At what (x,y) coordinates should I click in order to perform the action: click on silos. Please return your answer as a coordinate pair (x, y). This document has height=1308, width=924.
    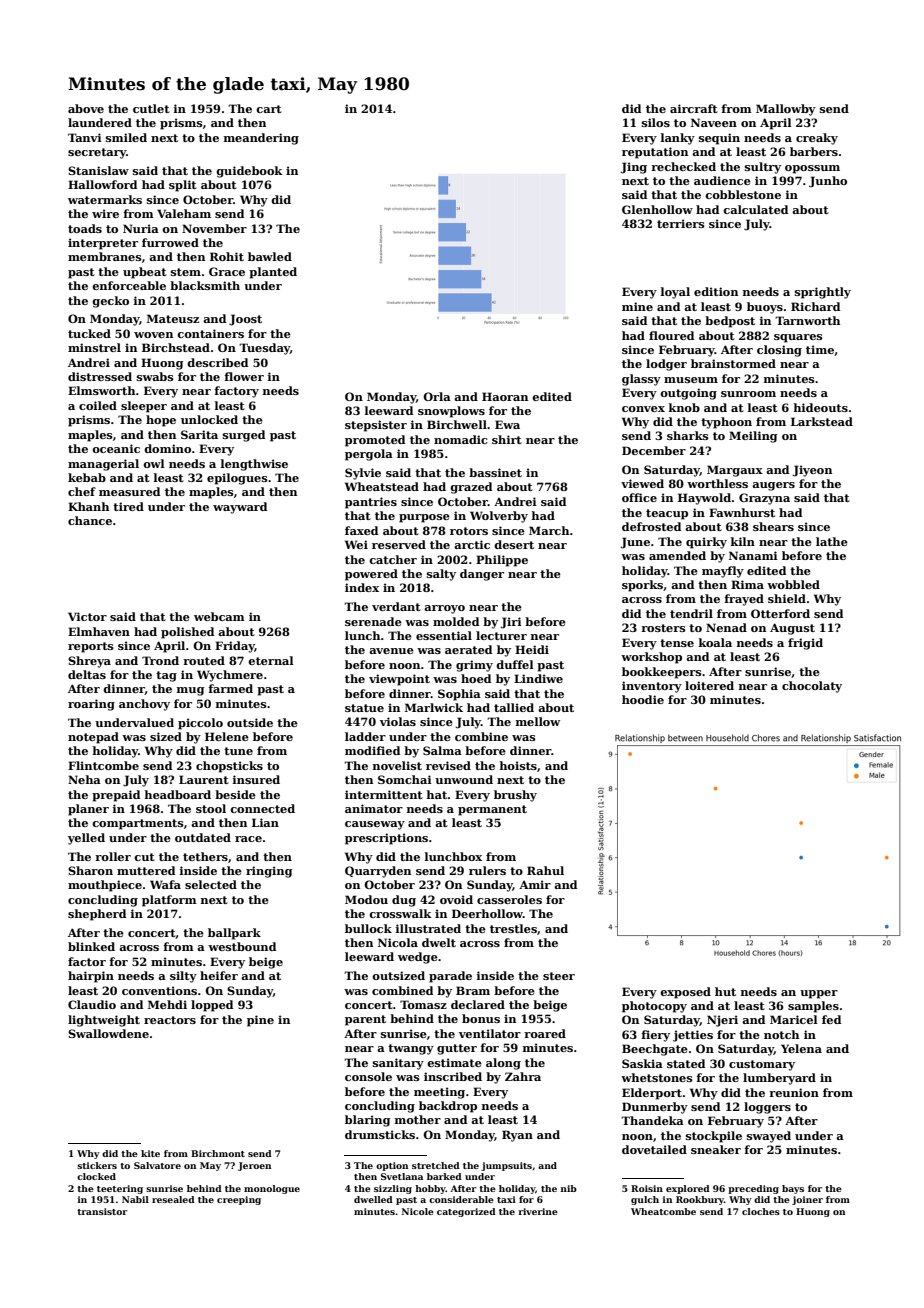
    Looking at the image, I should click on (656, 122).
